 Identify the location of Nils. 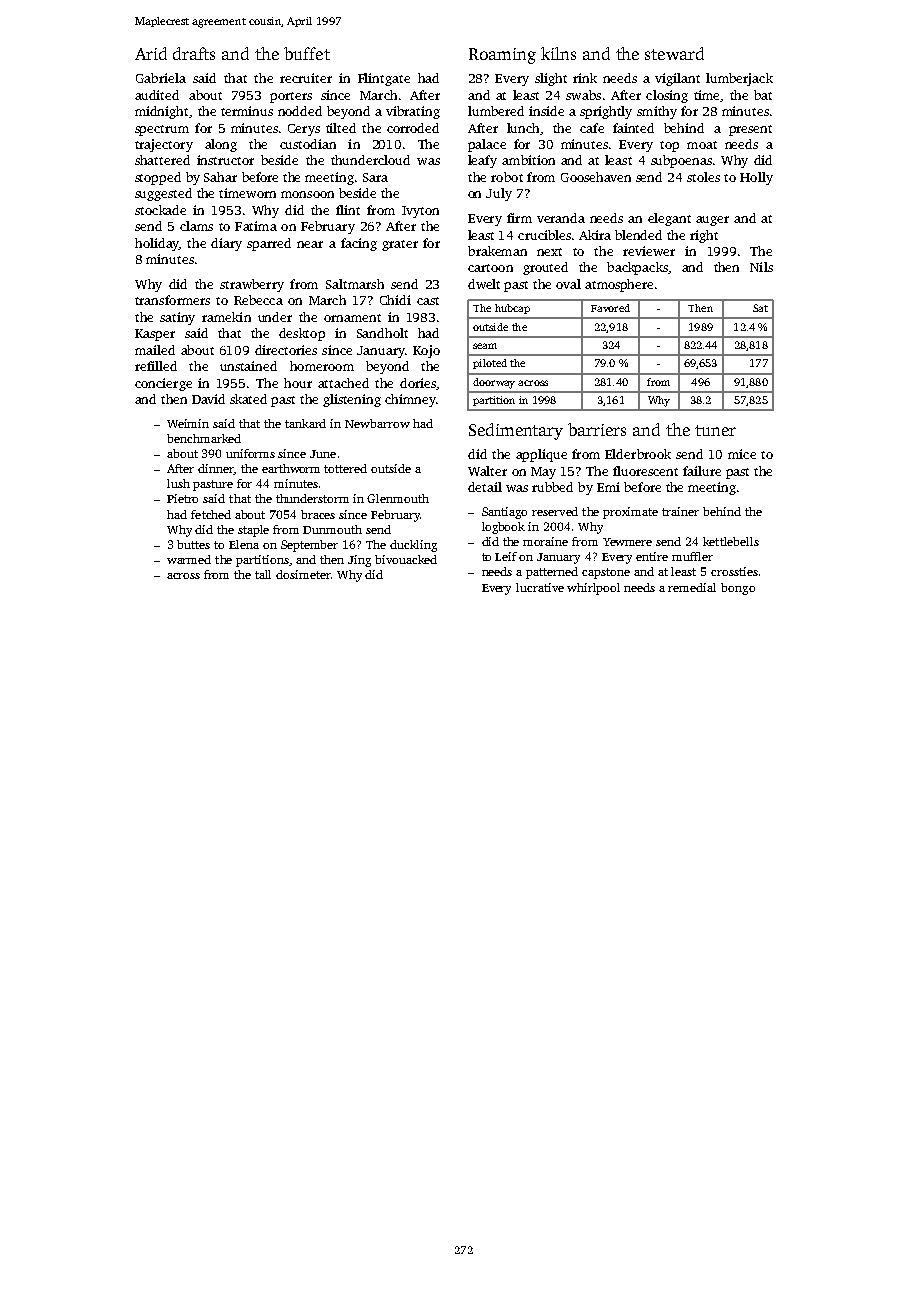
(761, 267).
